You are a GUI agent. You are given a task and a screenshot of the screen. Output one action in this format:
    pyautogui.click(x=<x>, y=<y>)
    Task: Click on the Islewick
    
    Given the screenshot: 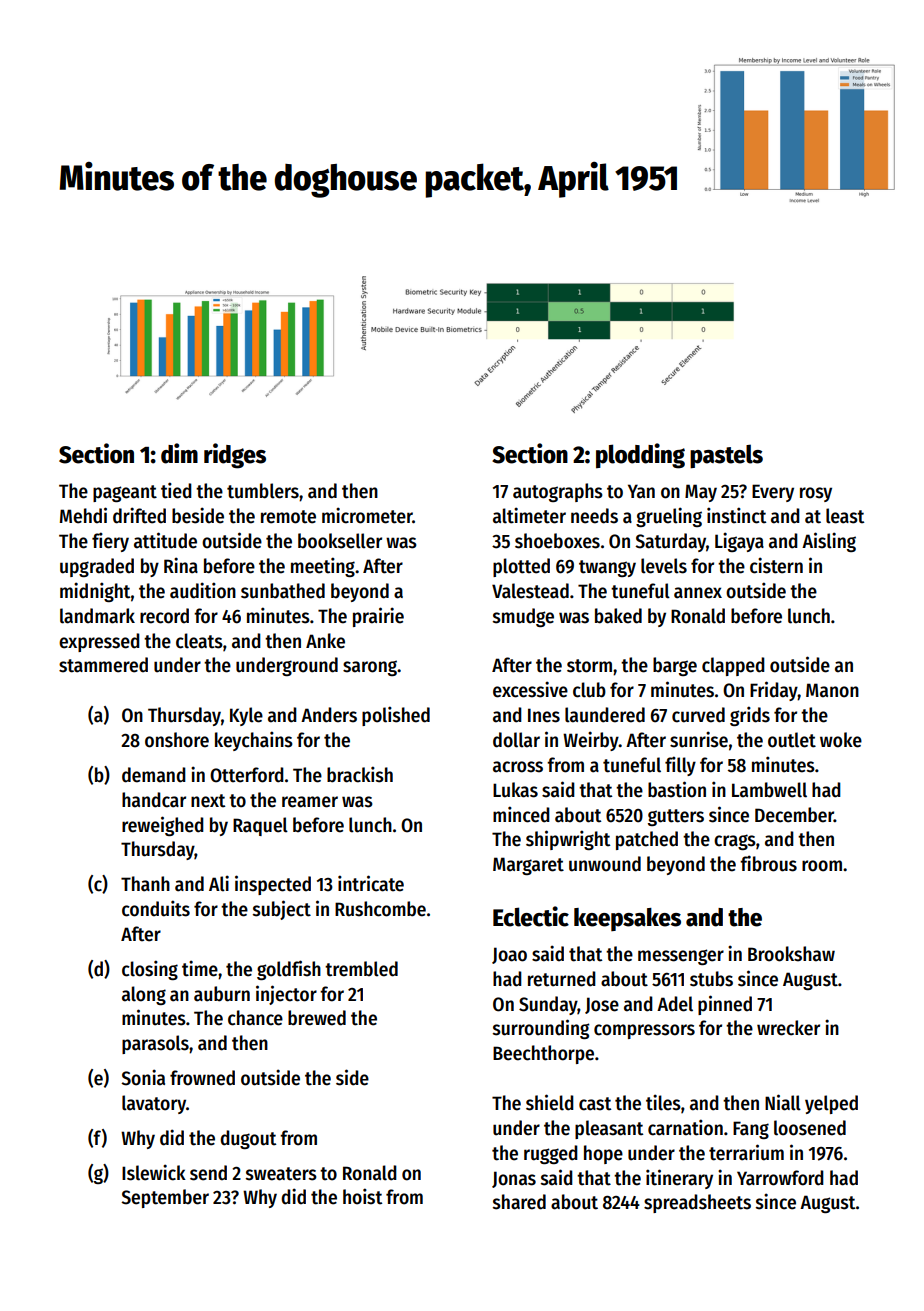 What is the action you would take?
    pyautogui.click(x=154, y=1172)
